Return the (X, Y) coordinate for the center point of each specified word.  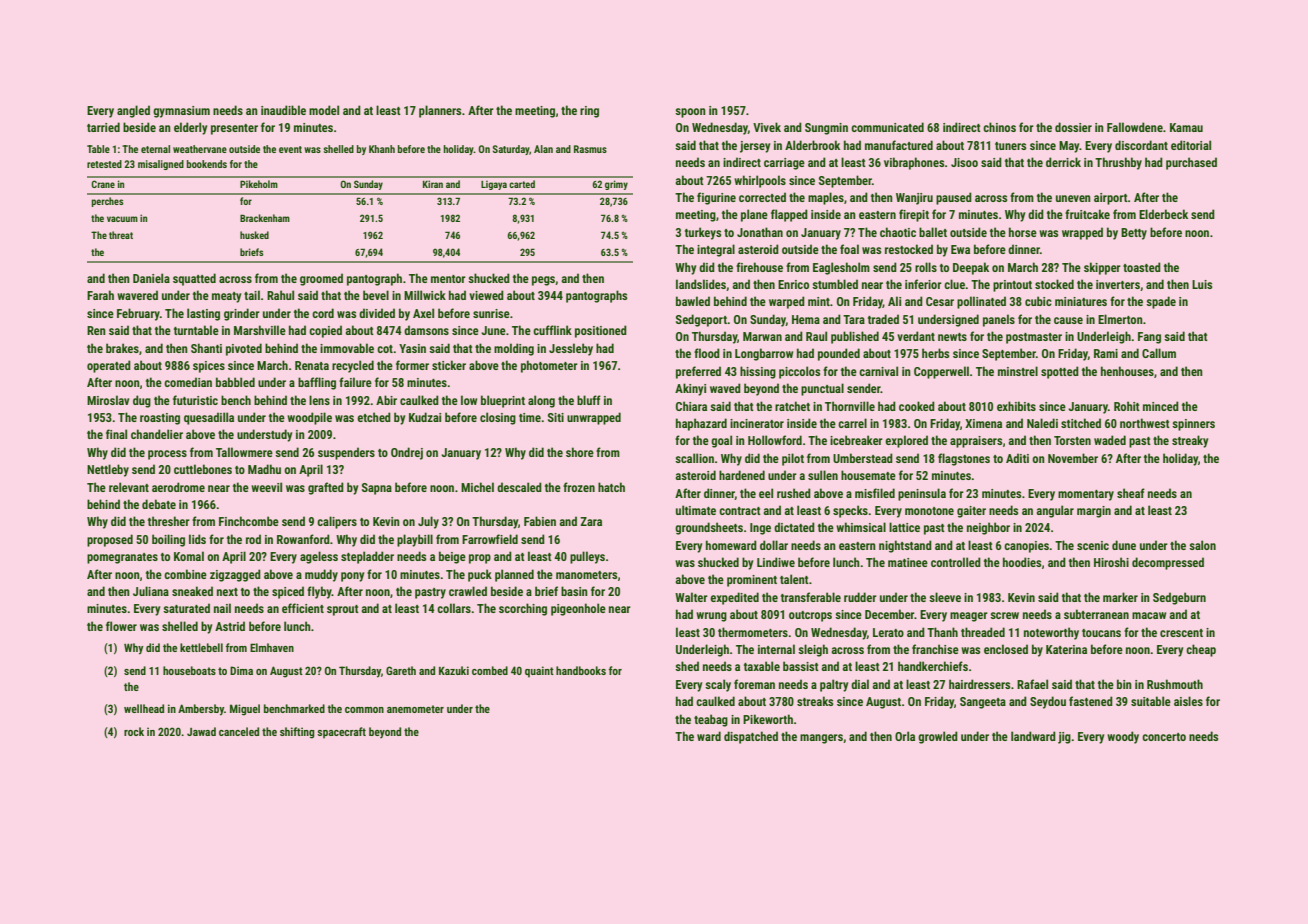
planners (440, 111)
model (324, 110)
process (167, 455)
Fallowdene (1135, 127)
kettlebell (201, 647)
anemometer (415, 709)
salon (1202, 545)
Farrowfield (490, 539)
